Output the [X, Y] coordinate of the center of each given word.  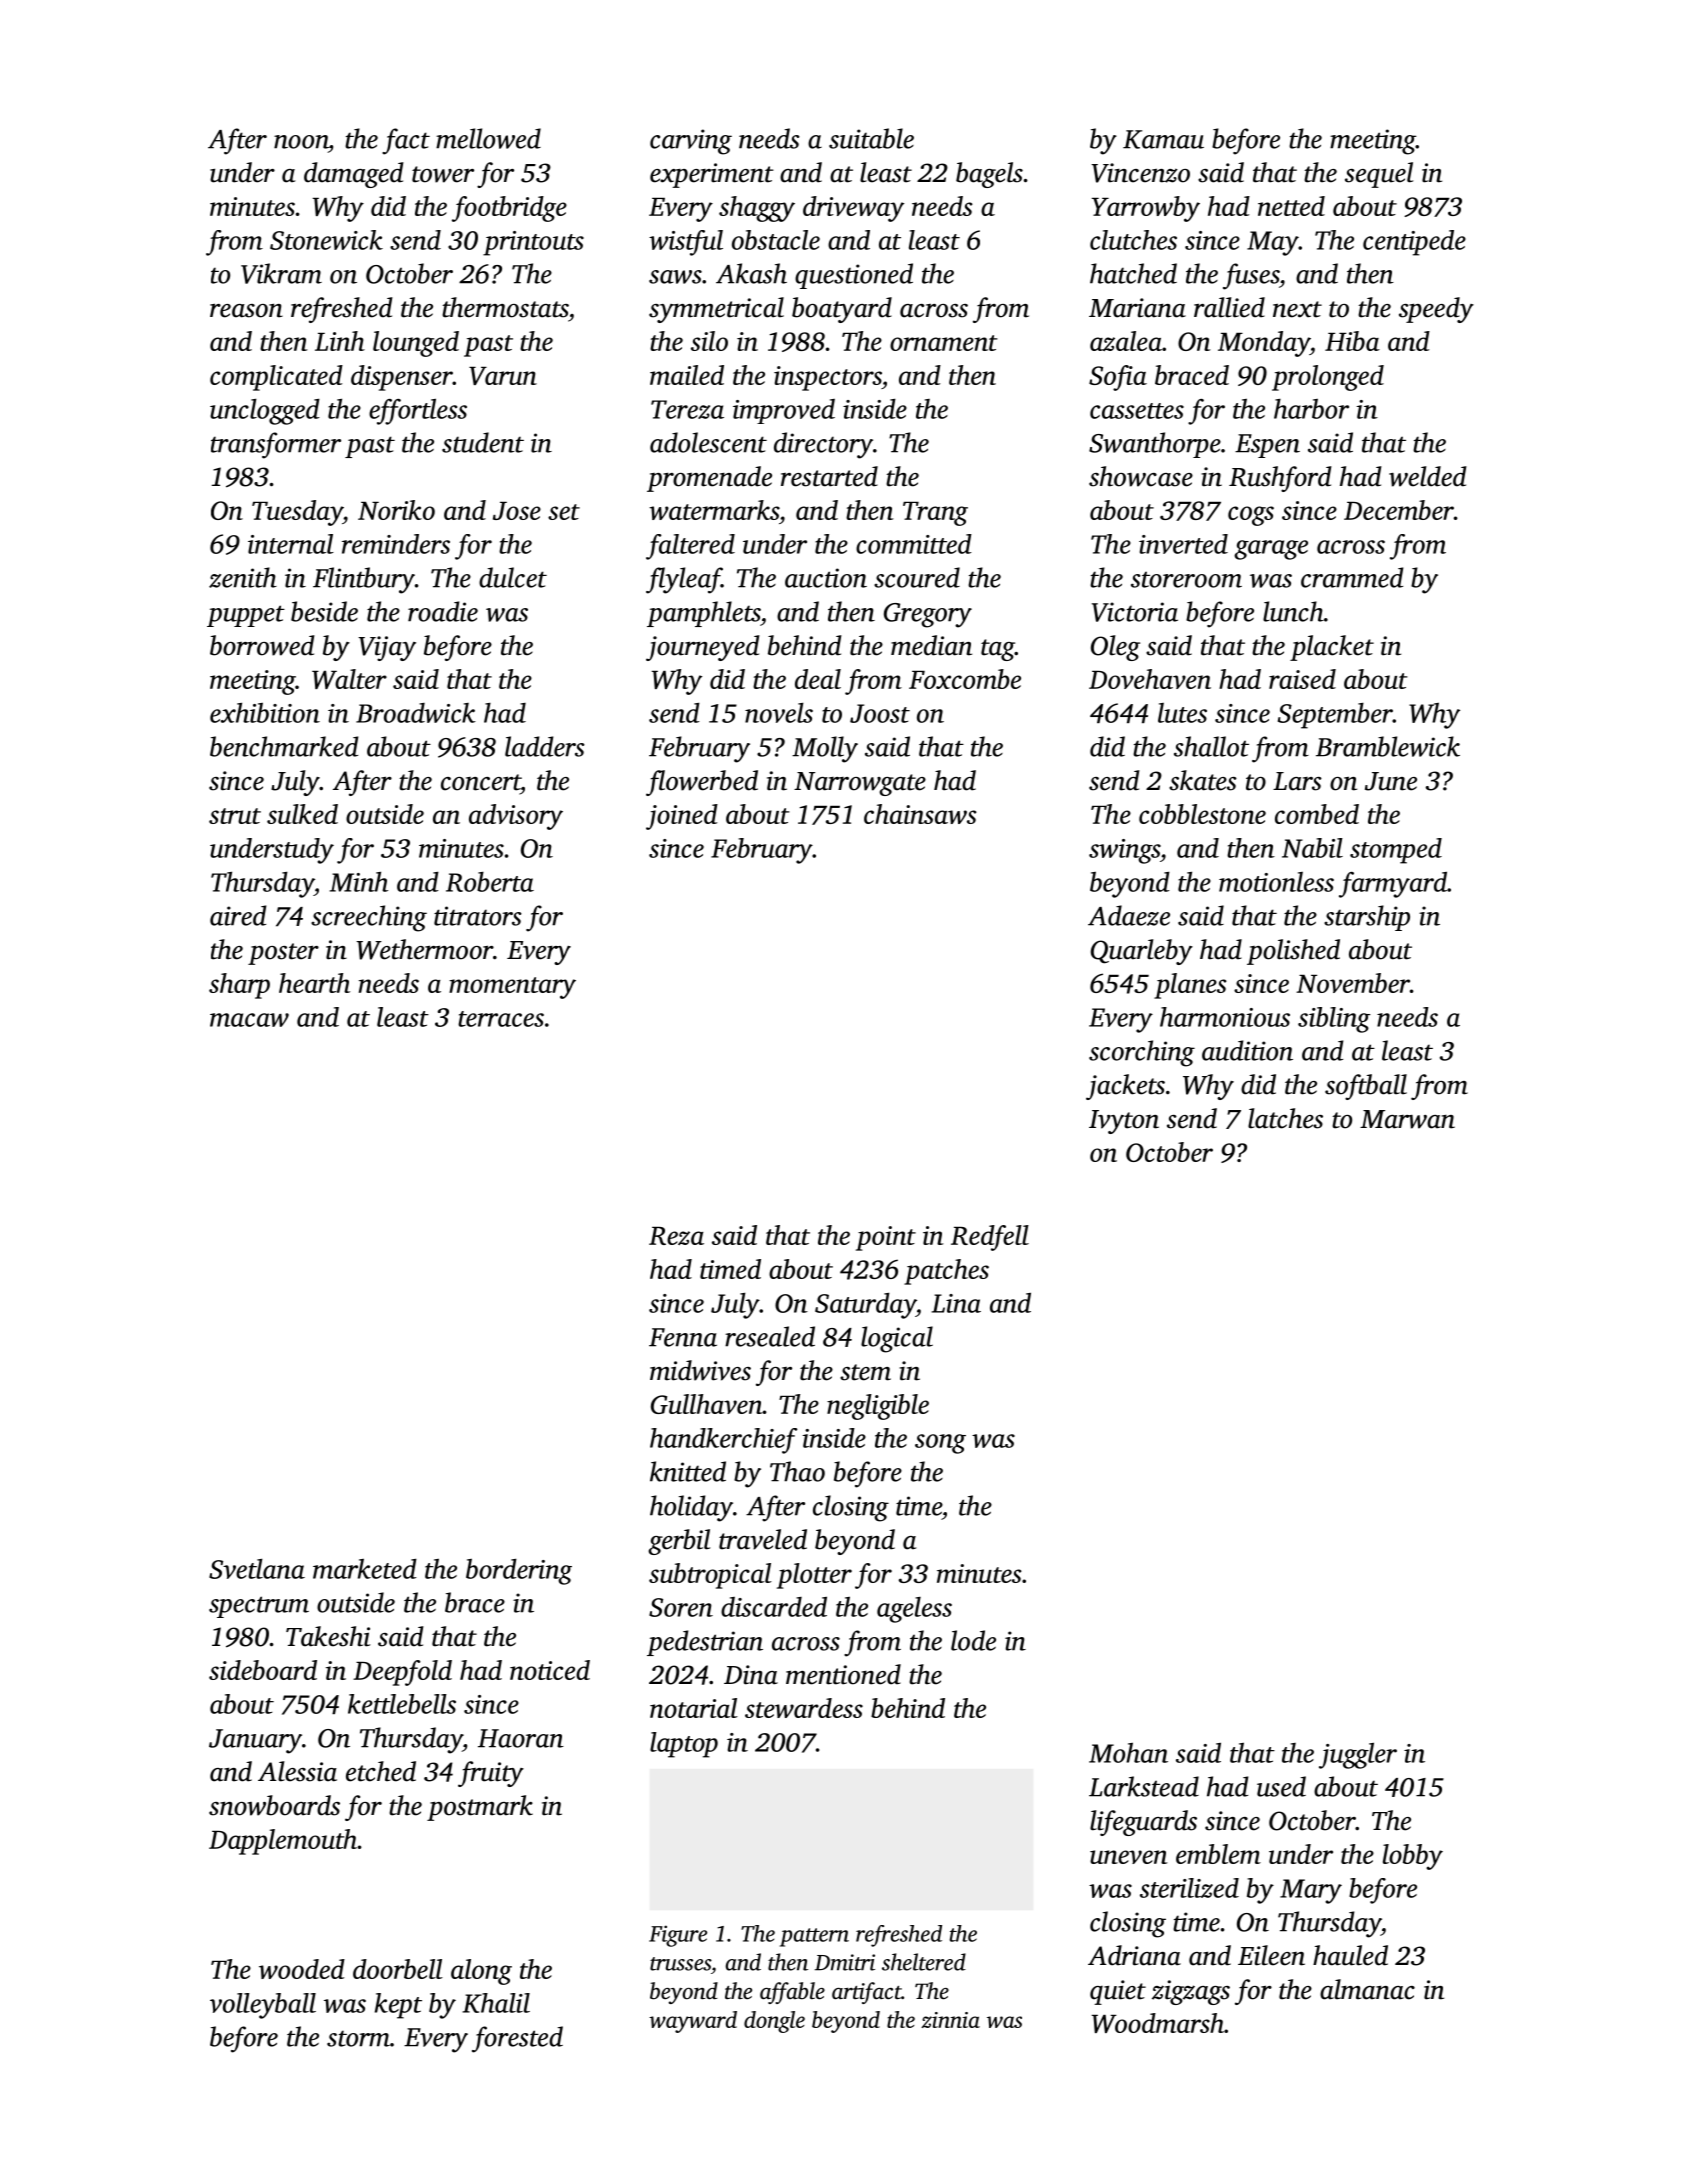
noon [301, 142]
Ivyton [1124, 1122]
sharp [239, 986]
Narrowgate [860, 784]
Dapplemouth [283, 1842]
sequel [1379, 175]
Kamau [1163, 139]
